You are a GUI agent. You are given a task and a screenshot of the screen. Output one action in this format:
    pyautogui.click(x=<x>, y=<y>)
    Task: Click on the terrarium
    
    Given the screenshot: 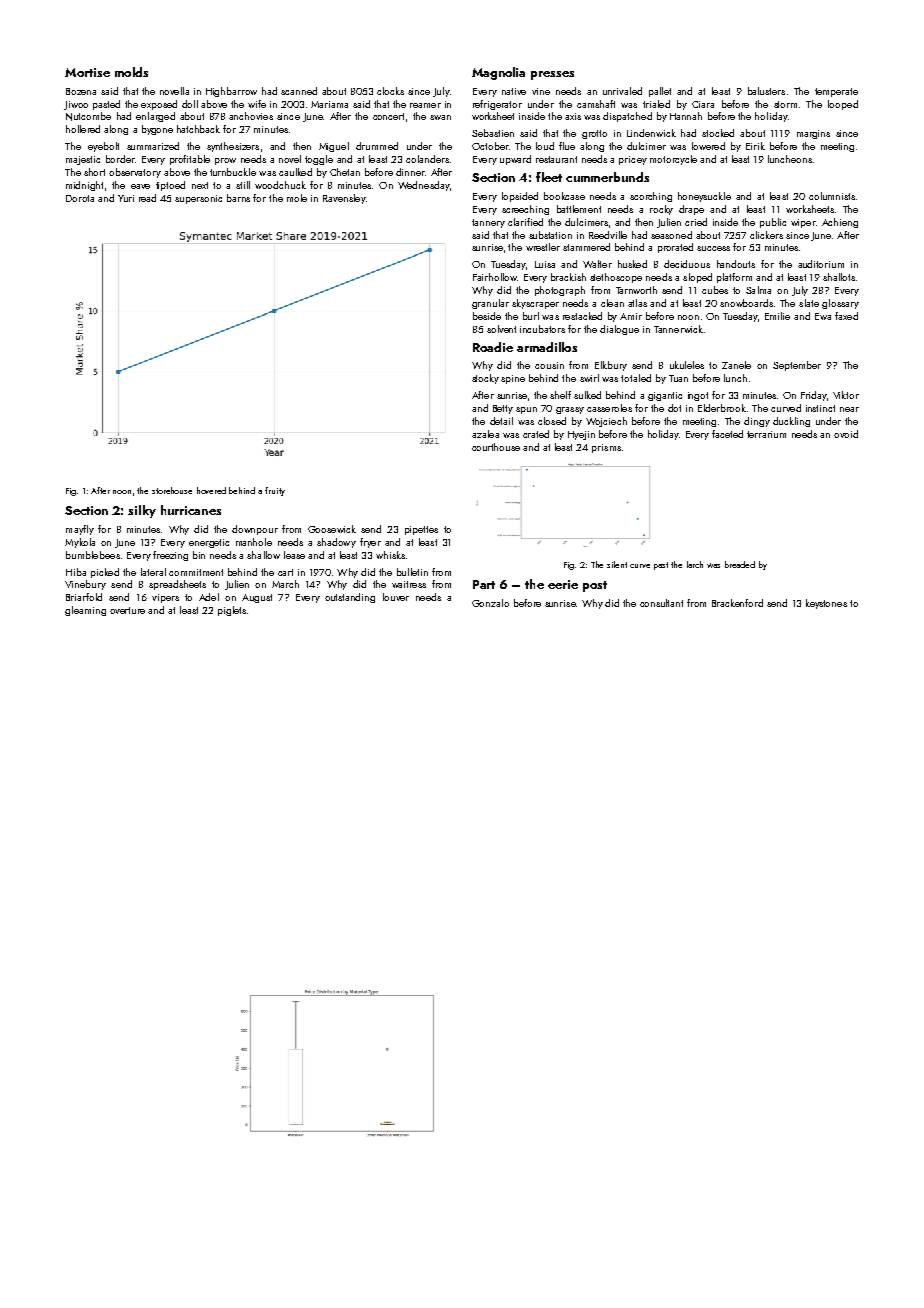 What is the action you would take?
    pyautogui.click(x=766, y=434)
